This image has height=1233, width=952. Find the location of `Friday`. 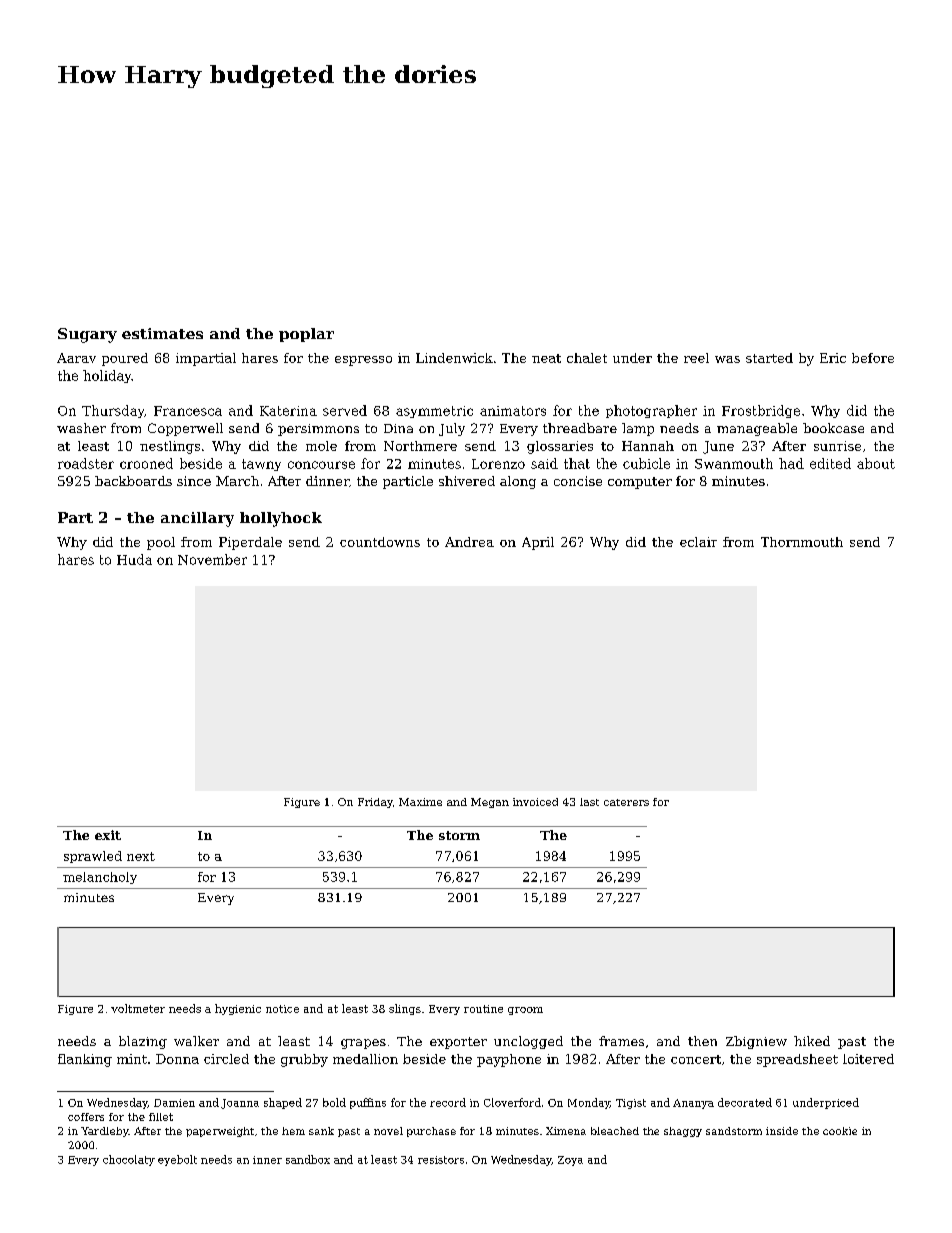

Friday is located at coordinates (375, 803).
